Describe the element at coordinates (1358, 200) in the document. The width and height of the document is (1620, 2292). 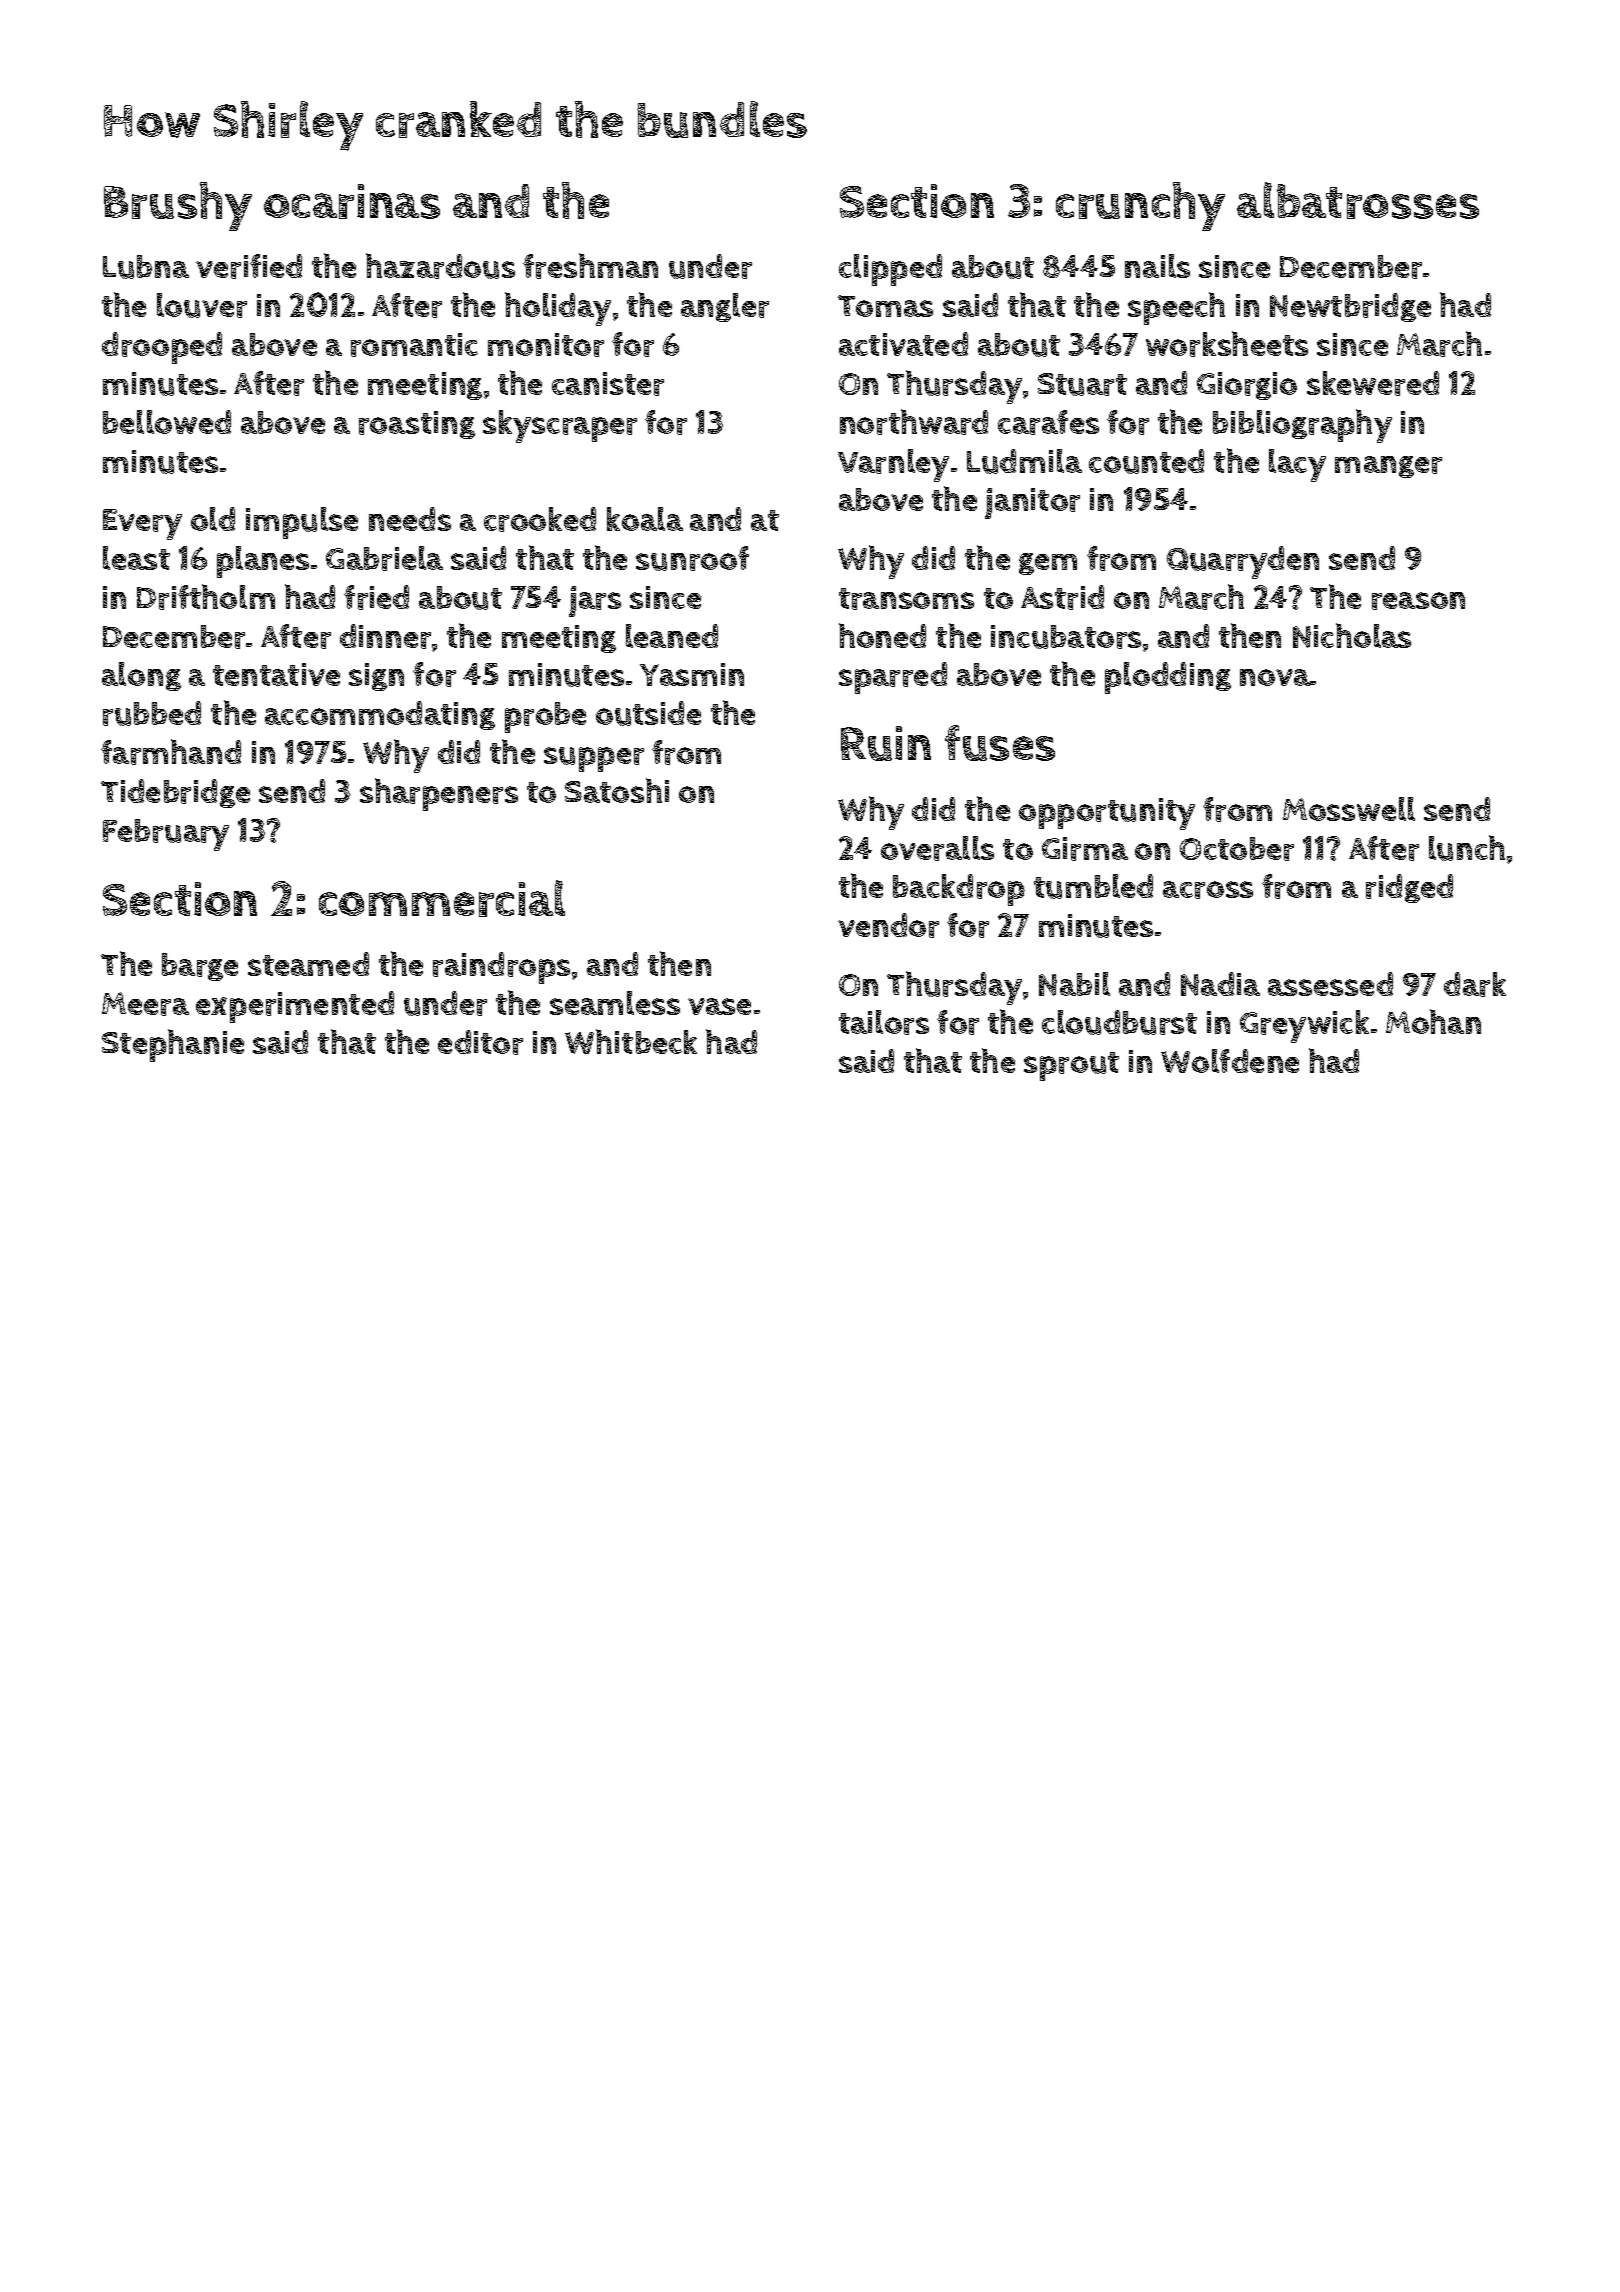
I see `albatrosses` at that location.
